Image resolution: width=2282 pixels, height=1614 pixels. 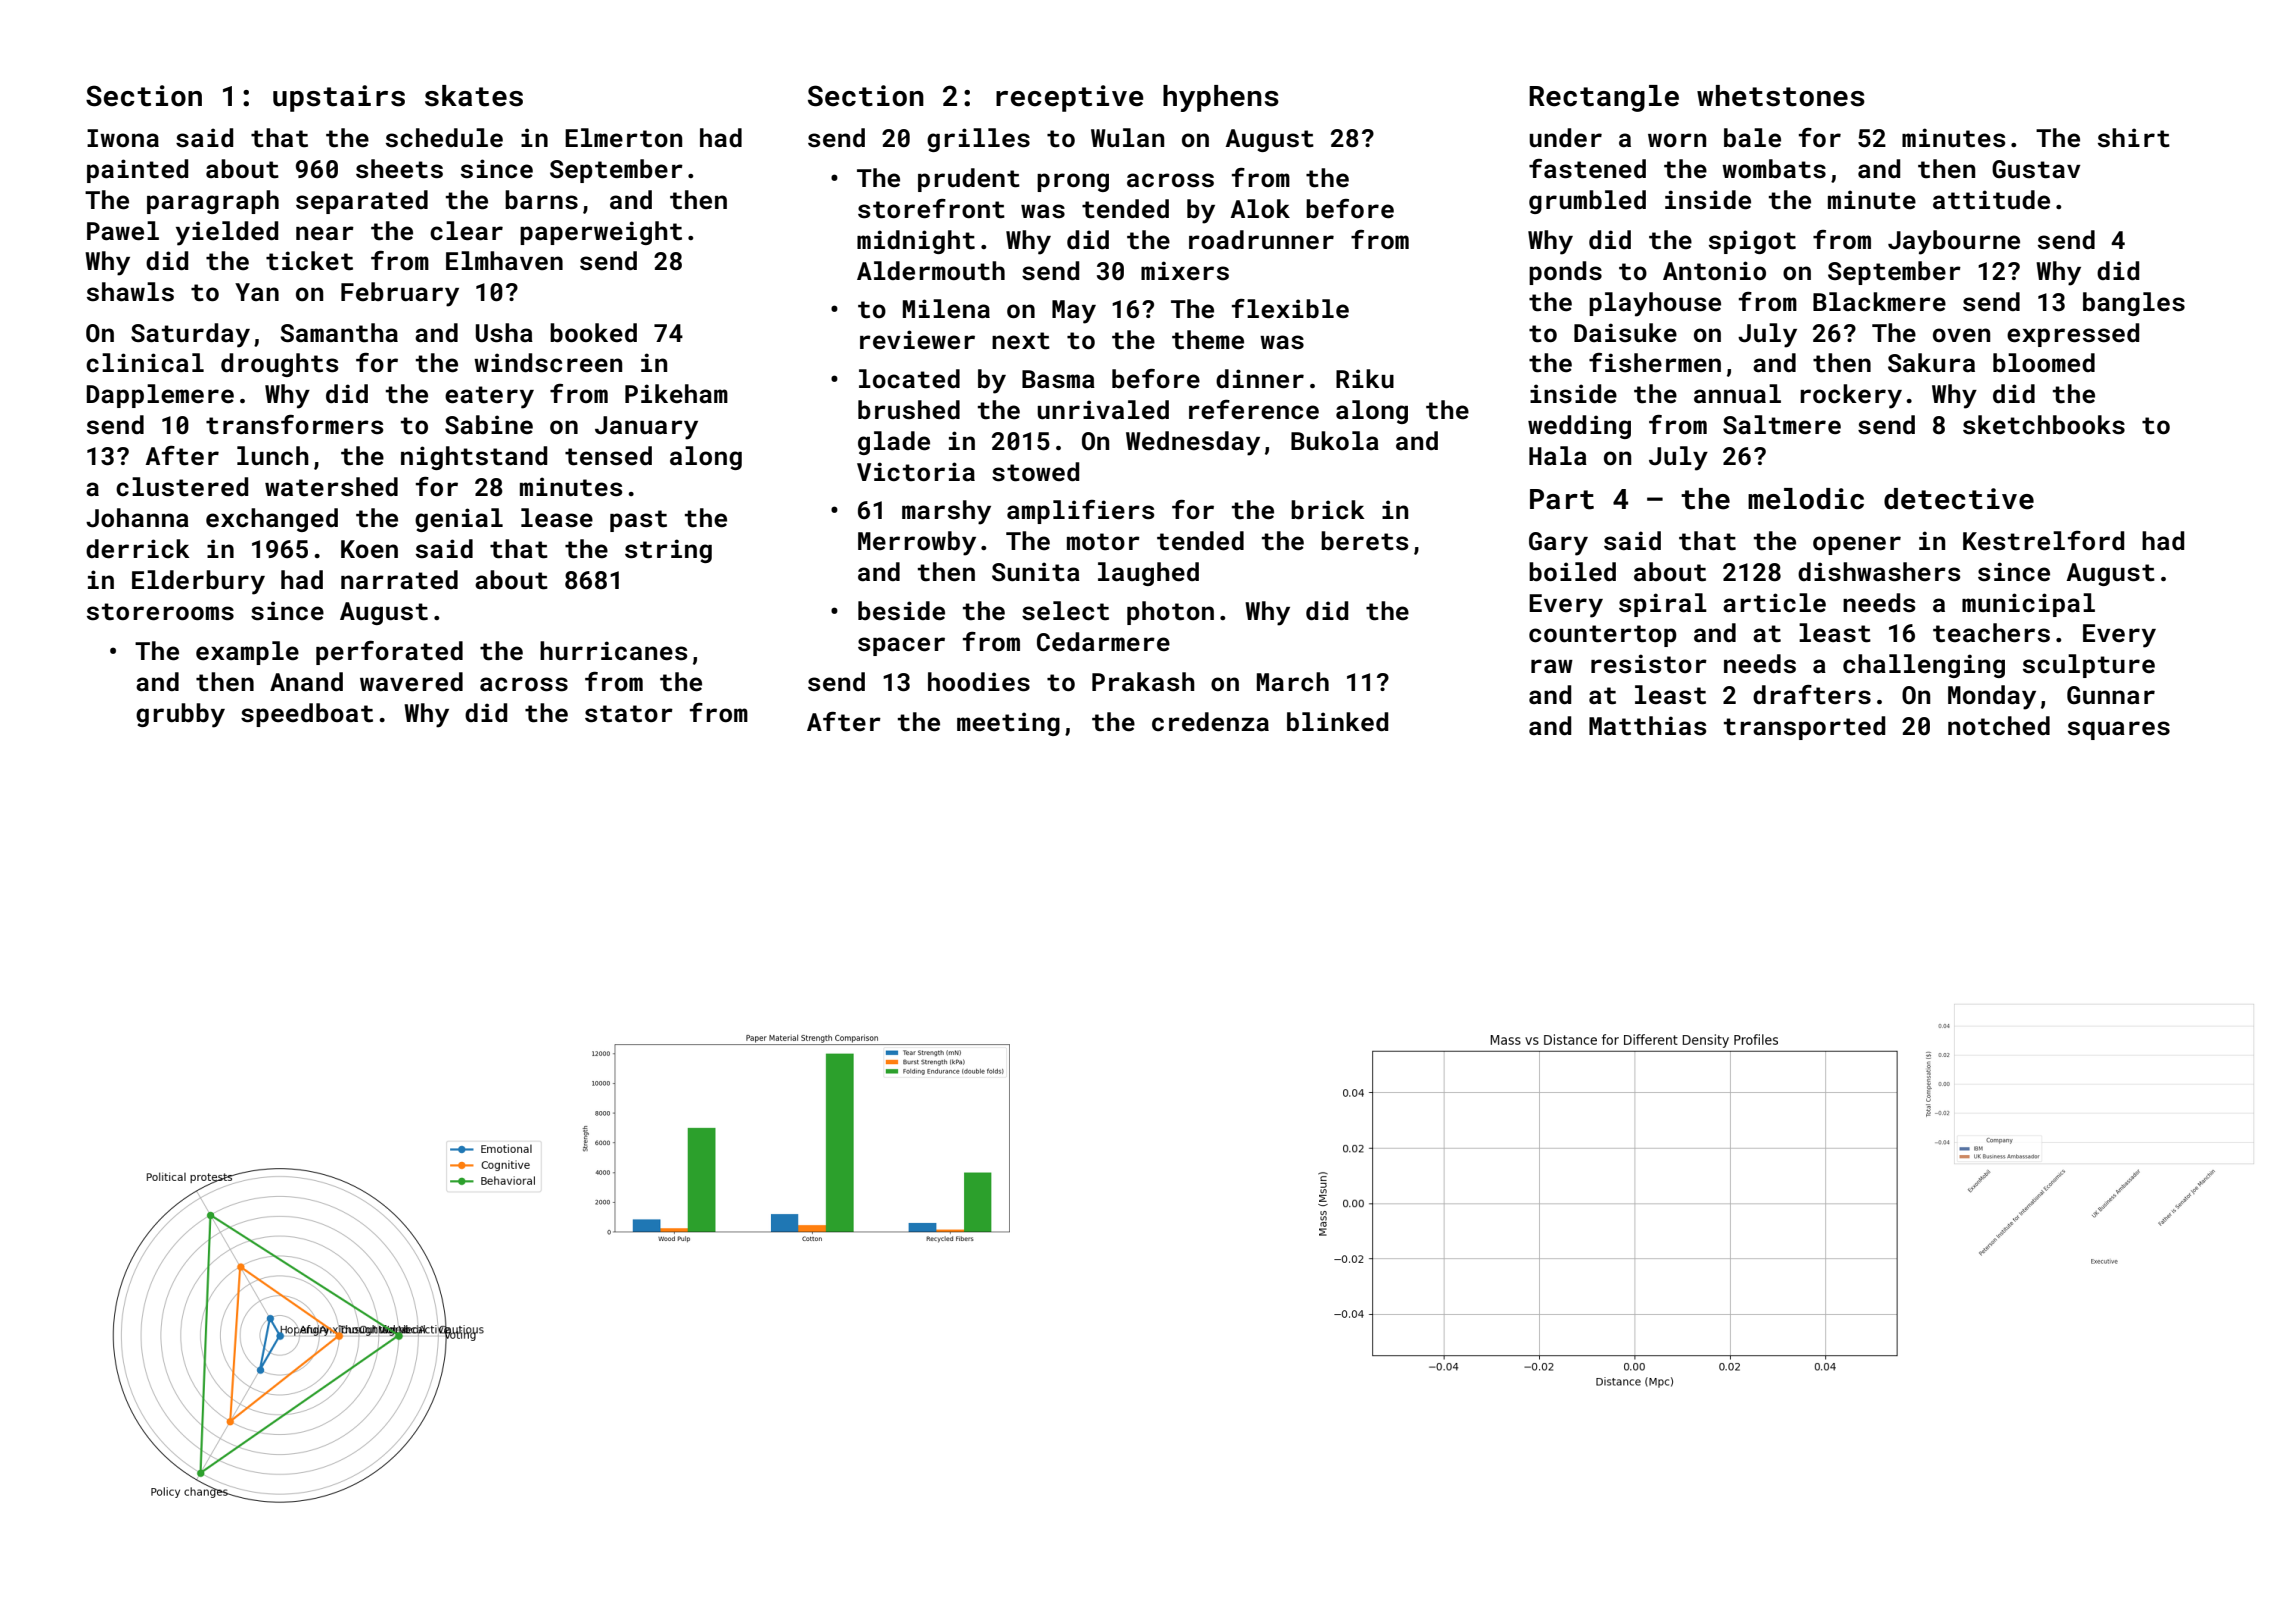 I want to click on boiled, so click(x=1572, y=572).
